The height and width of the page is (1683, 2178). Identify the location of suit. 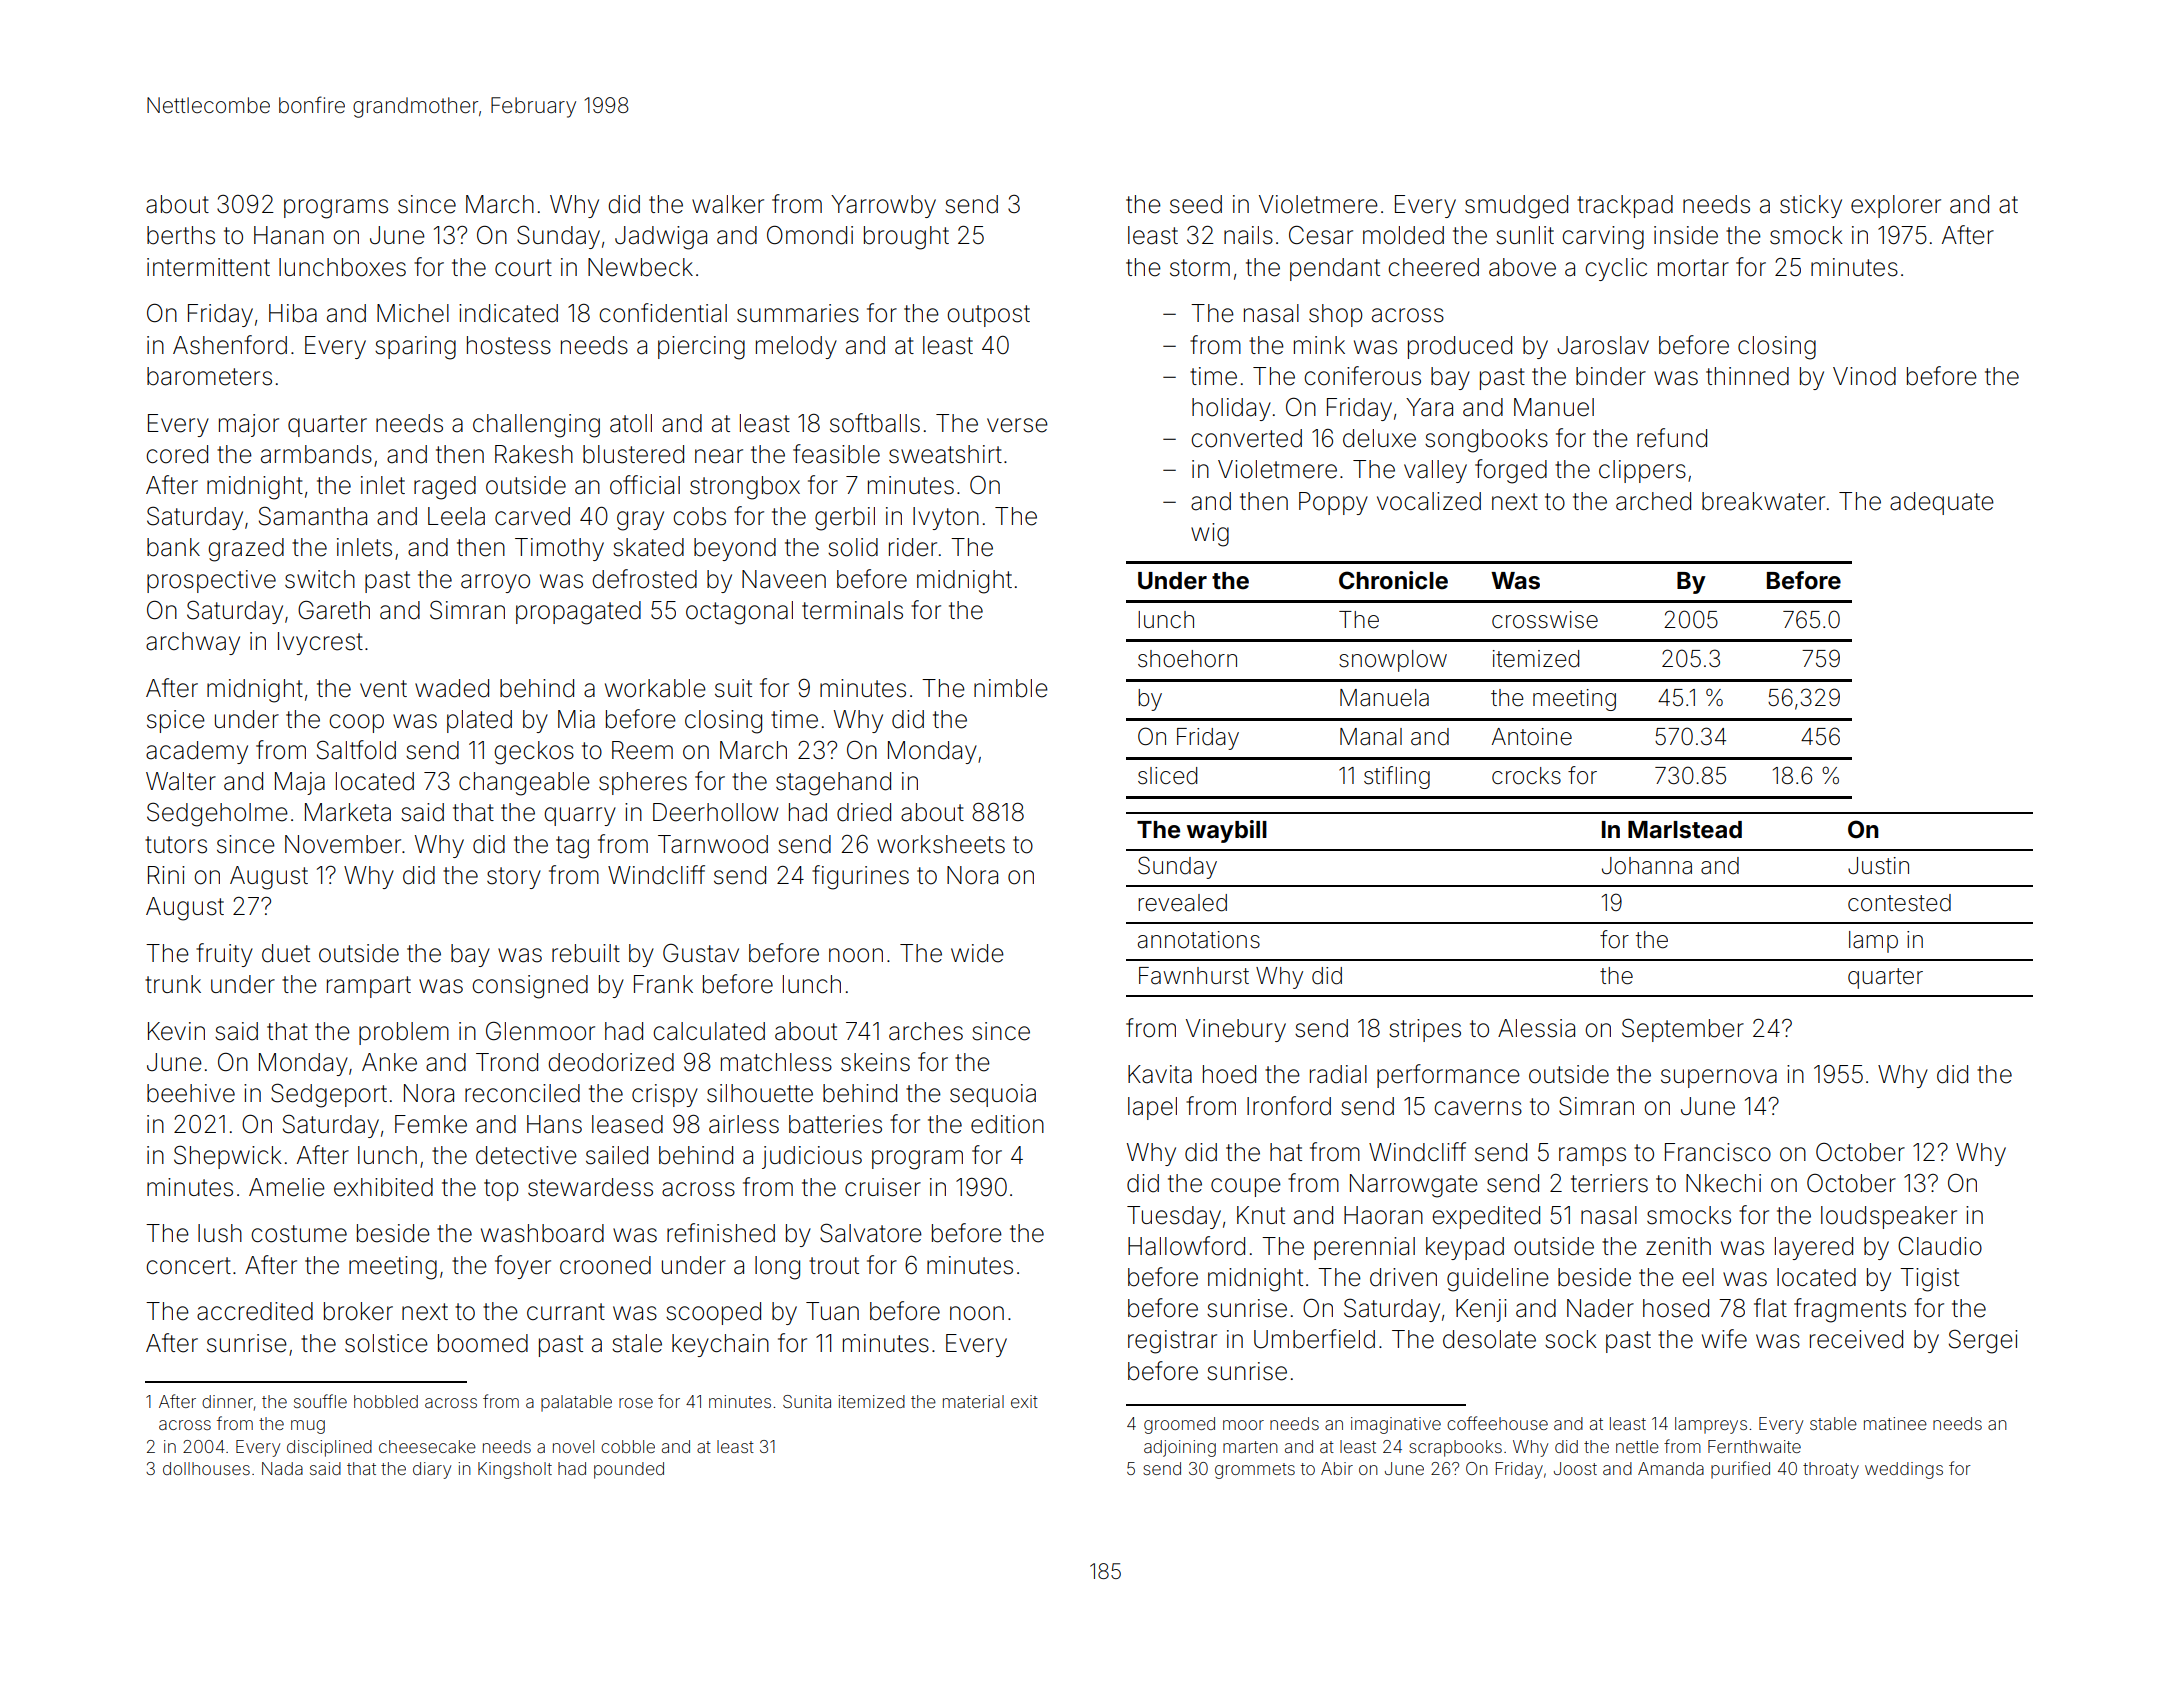
(733, 688).
